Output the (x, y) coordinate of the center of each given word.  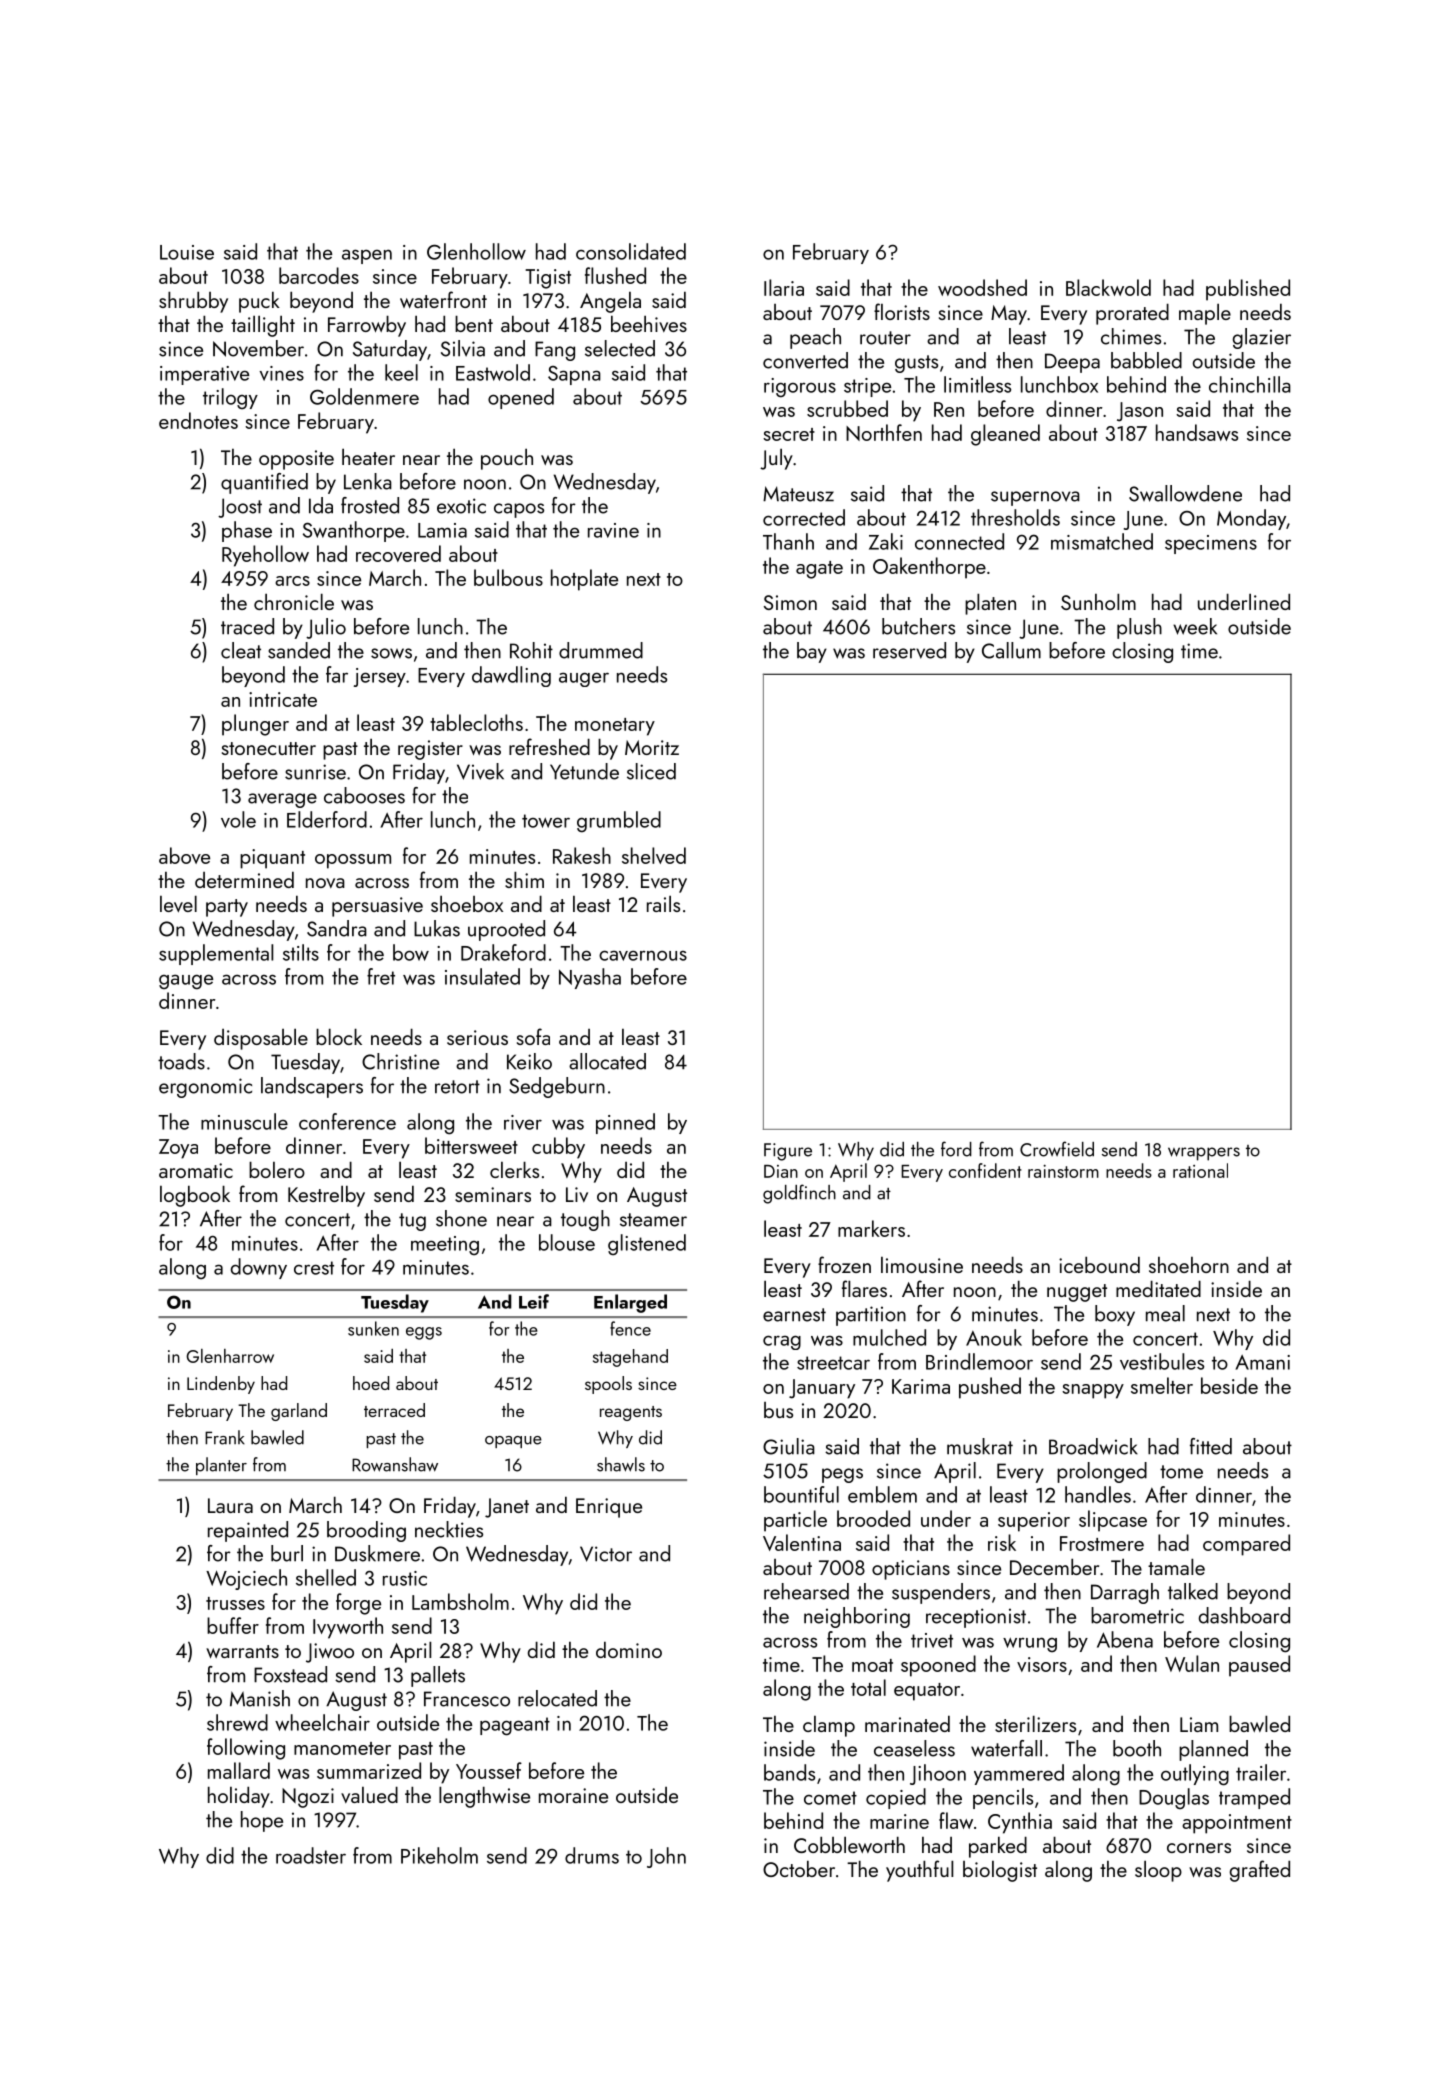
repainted (248, 1531)
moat (872, 1665)
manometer (342, 1748)
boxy (1115, 1315)
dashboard (1244, 1615)
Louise (187, 252)
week (1195, 626)
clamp (829, 1726)
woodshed (982, 287)
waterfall (1006, 1748)
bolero (277, 1169)
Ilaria (784, 287)
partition (871, 1316)
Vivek (480, 771)
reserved (909, 650)
